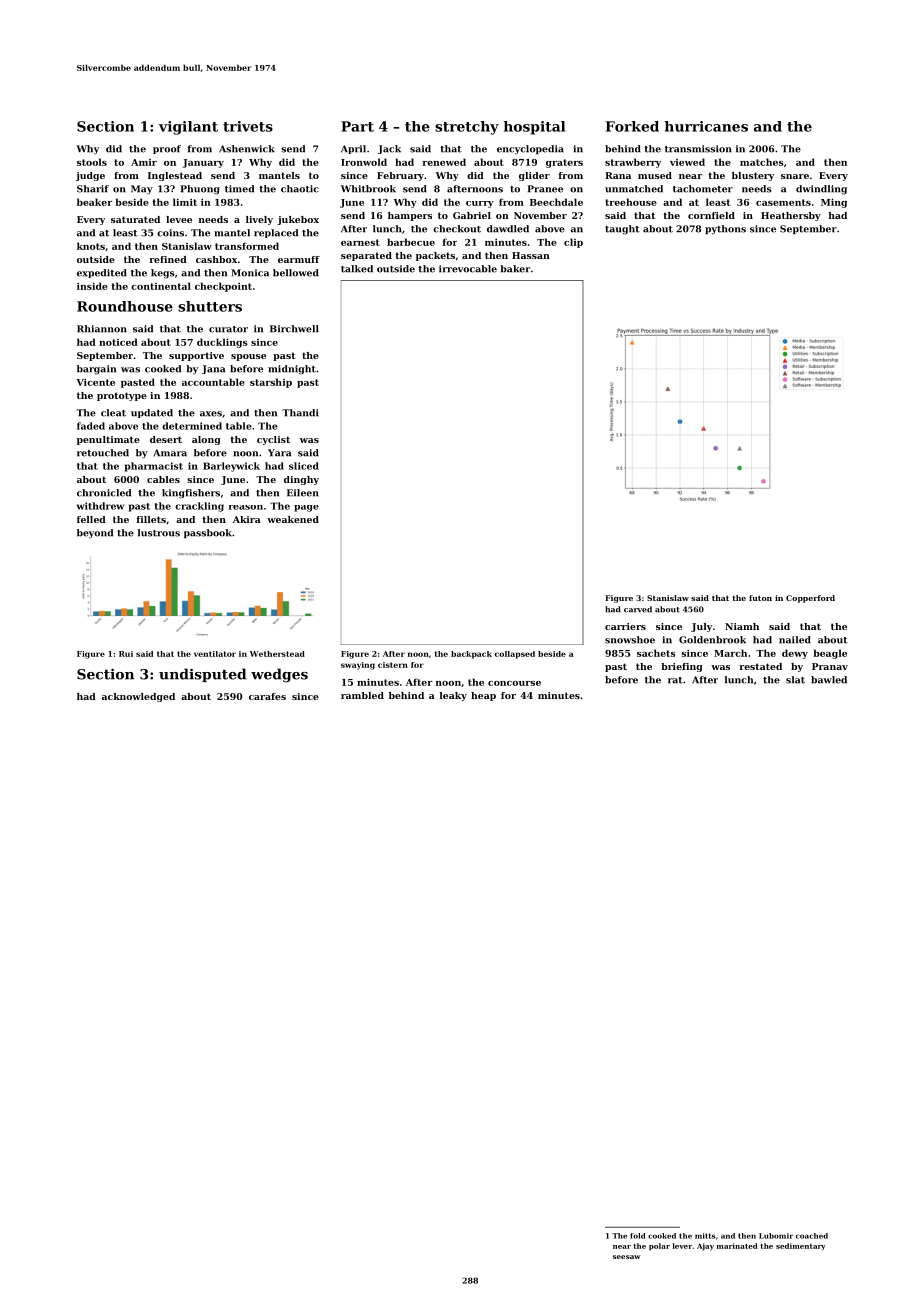  I want to click on pythons, so click(725, 230).
